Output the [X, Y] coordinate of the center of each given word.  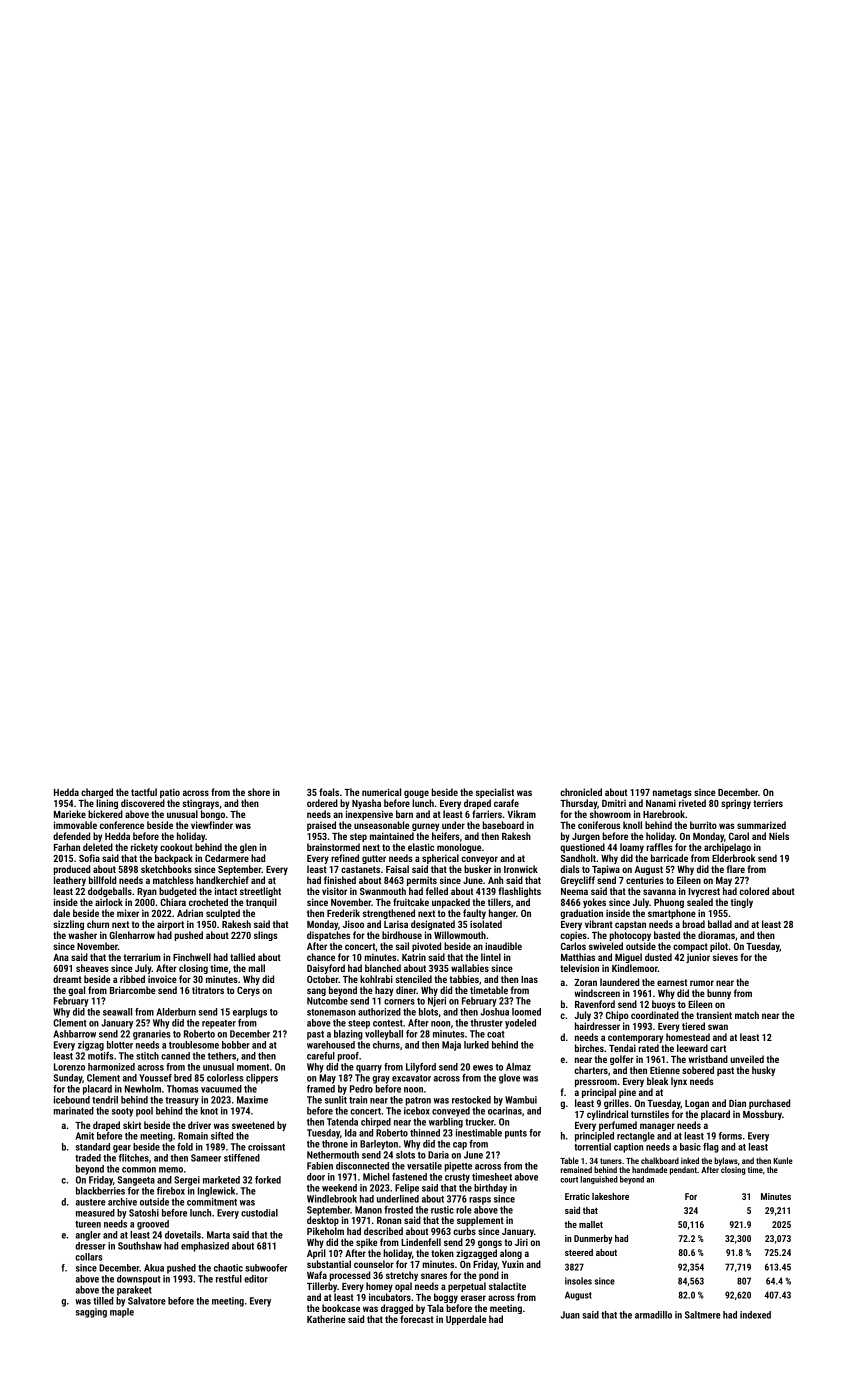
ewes [483, 1068]
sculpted [223, 914]
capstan [630, 925]
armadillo [653, 1315]
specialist [495, 793]
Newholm [143, 1089]
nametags [672, 793]
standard [93, 1147]
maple [122, 1313]
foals [329, 792]
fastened [409, 1177]
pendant [683, 1170]
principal [599, 1093]
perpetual [467, 1287]
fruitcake [411, 902]
